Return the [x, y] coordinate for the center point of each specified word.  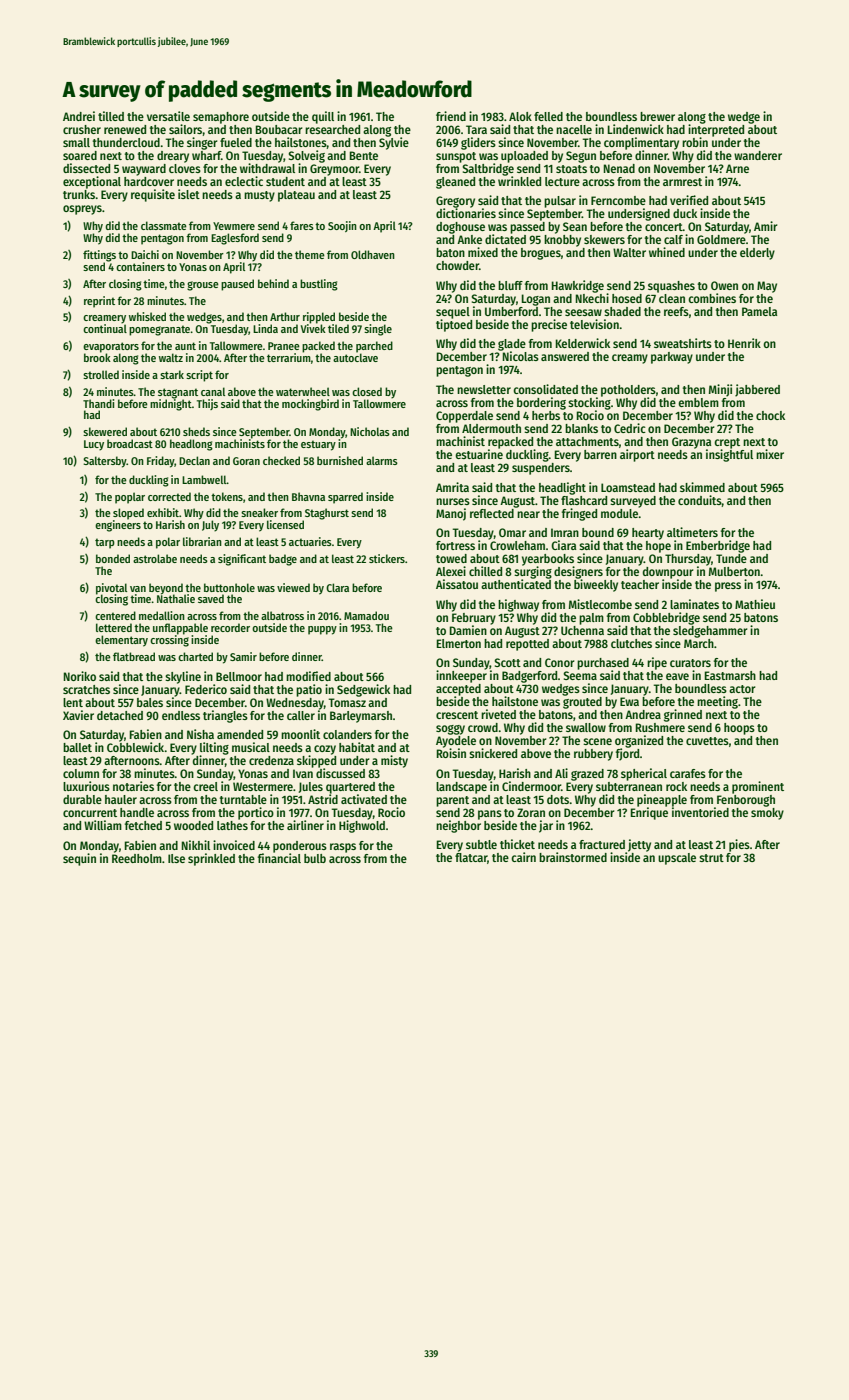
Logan [536, 300]
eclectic [244, 181]
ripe [657, 663]
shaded [622, 311]
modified [308, 676]
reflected [492, 513]
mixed [483, 252]
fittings [99, 256]
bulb [315, 858]
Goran [246, 461]
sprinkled [211, 859]
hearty [648, 534]
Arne [737, 168]
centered [115, 615]
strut [711, 858]
